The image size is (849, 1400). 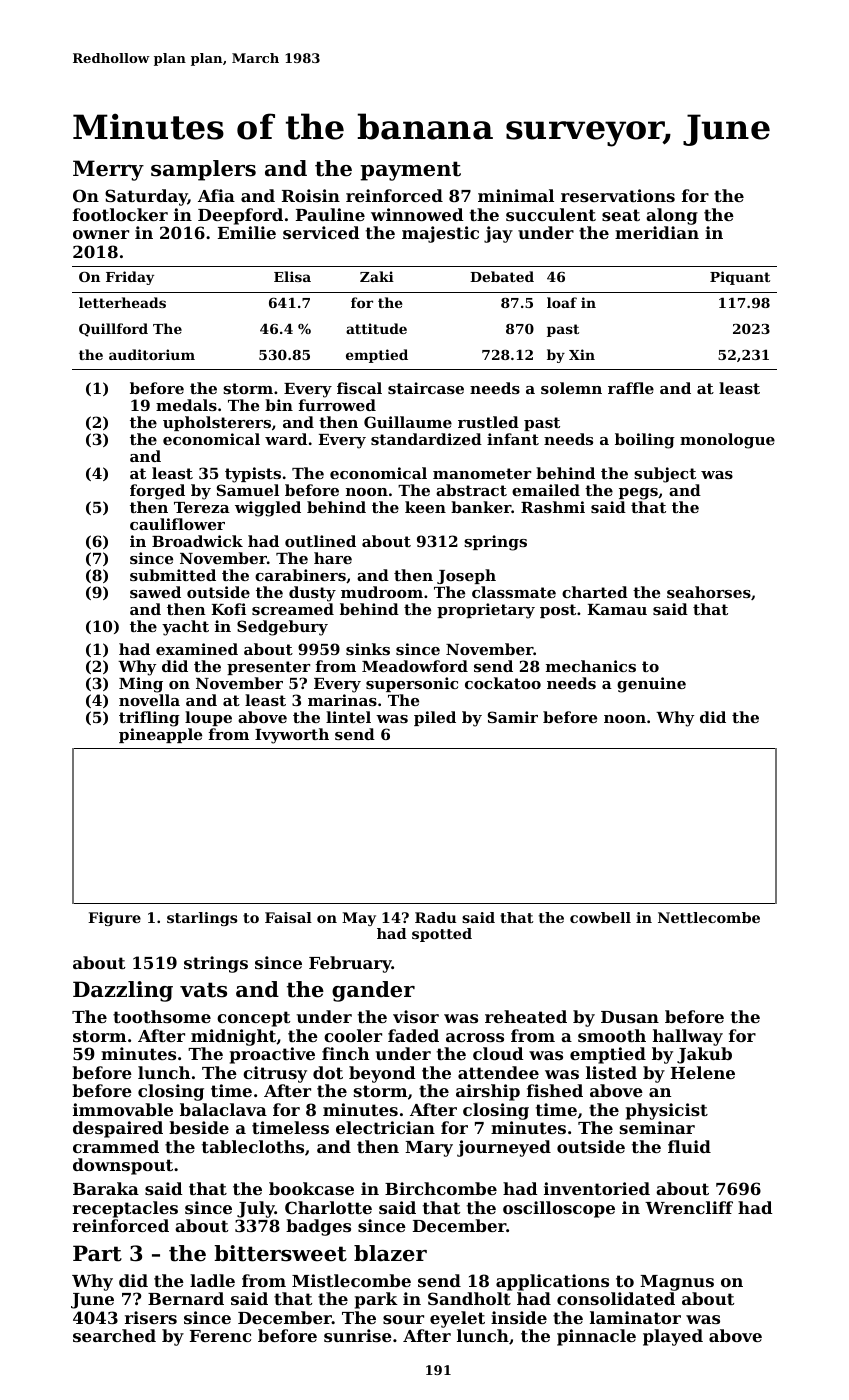 What do you see at coordinates (288, 917) in the screenshot?
I see `Faisal` at bounding box center [288, 917].
